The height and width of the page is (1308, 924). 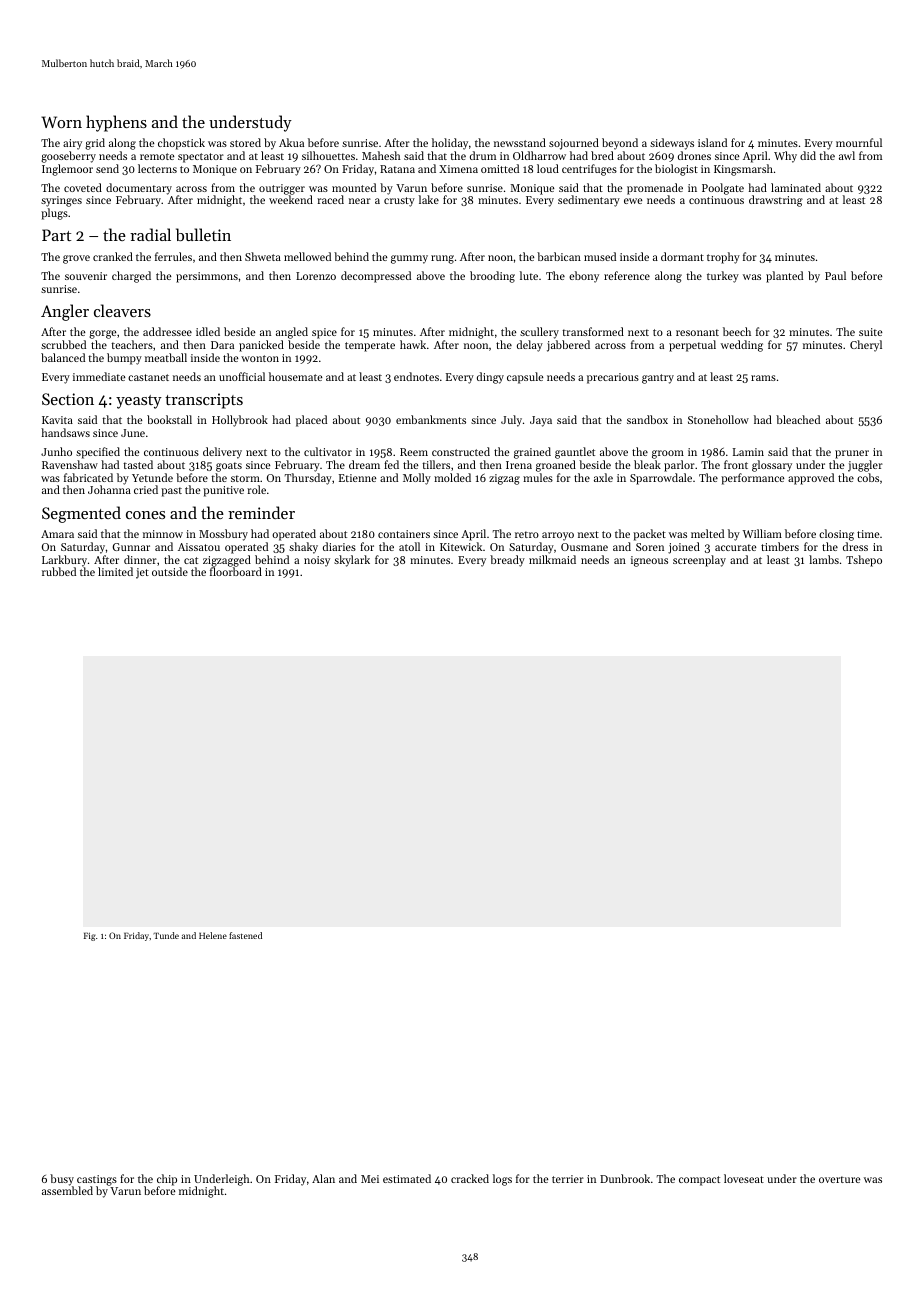 I want to click on limited, so click(x=115, y=571).
